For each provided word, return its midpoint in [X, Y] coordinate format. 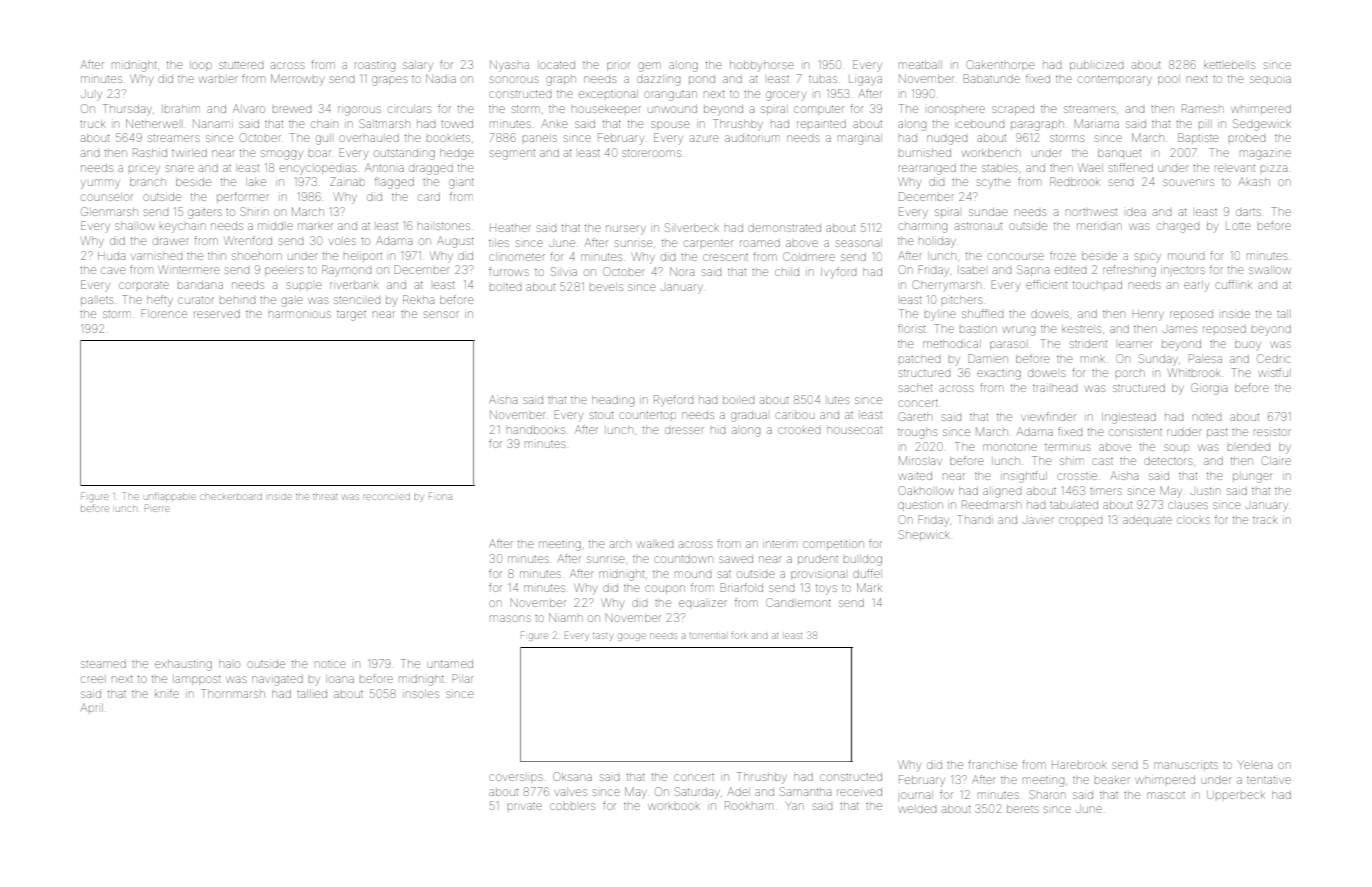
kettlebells [1229, 65]
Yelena [1255, 765]
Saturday [697, 793]
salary [418, 66]
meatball [920, 65]
